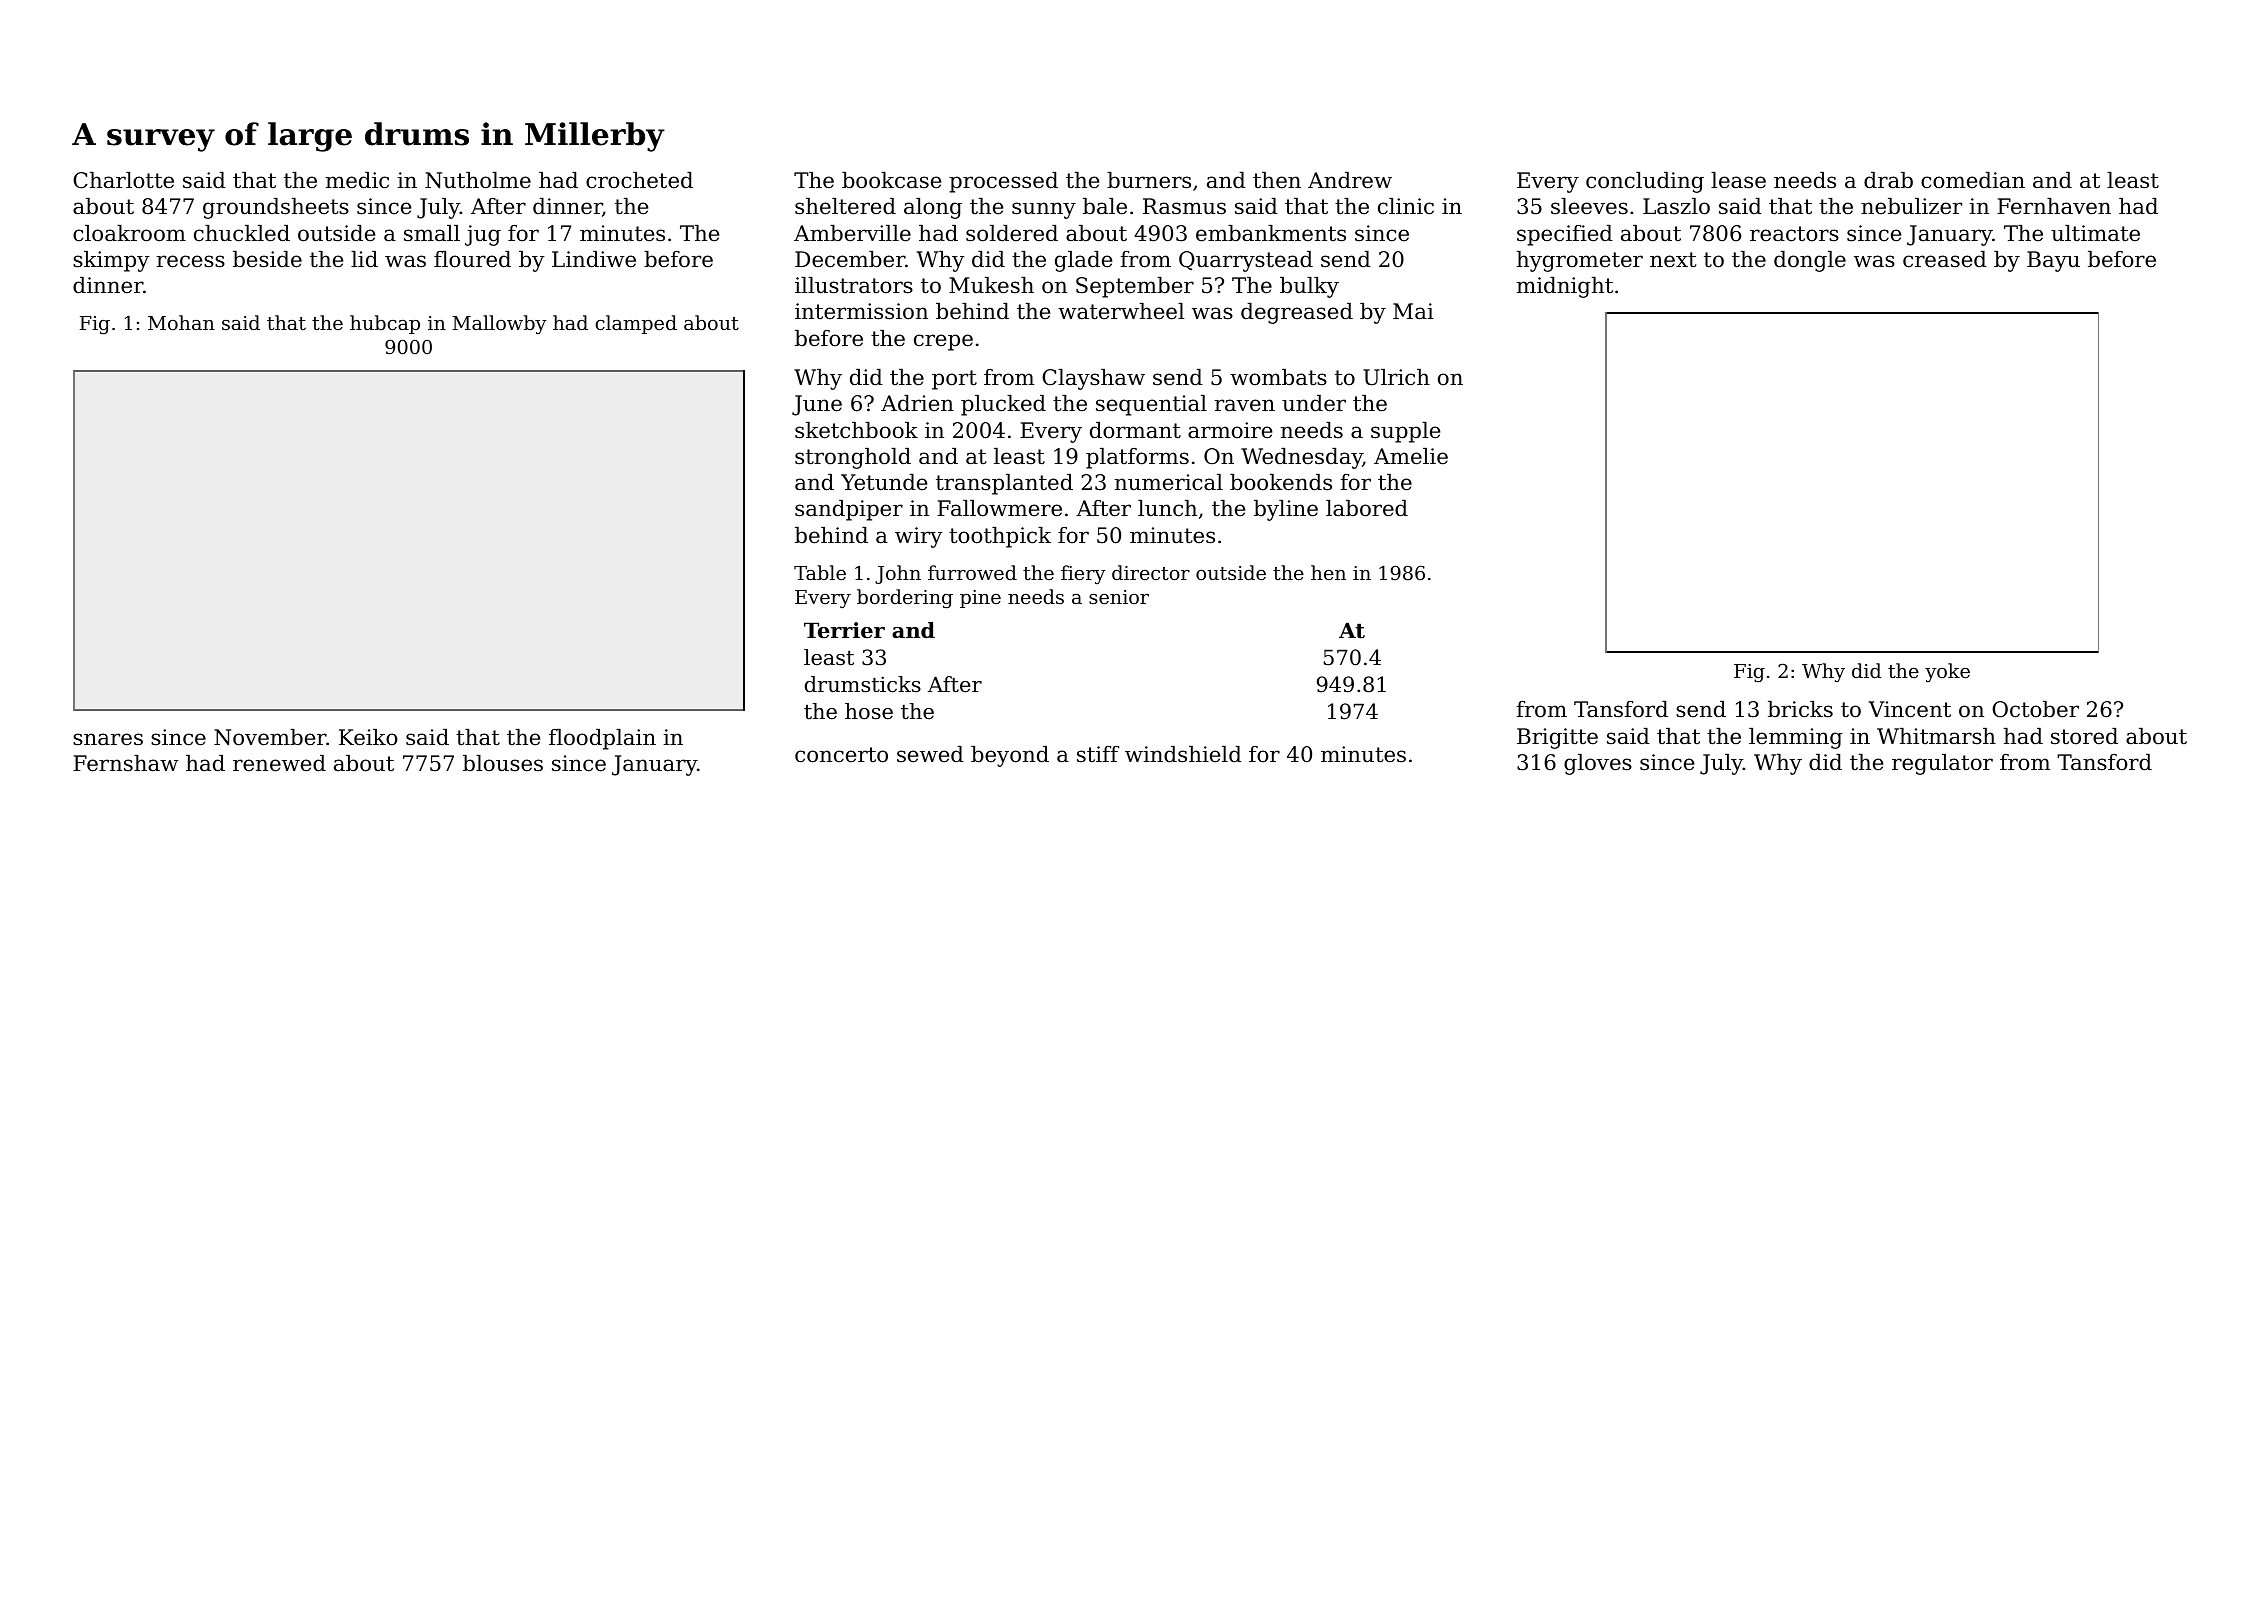 The height and width of the screenshot is (1599, 2261). What do you see at coordinates (2095, 233) in the screenshot?
I see `ultimate` at bounding box center [2095, 233].
